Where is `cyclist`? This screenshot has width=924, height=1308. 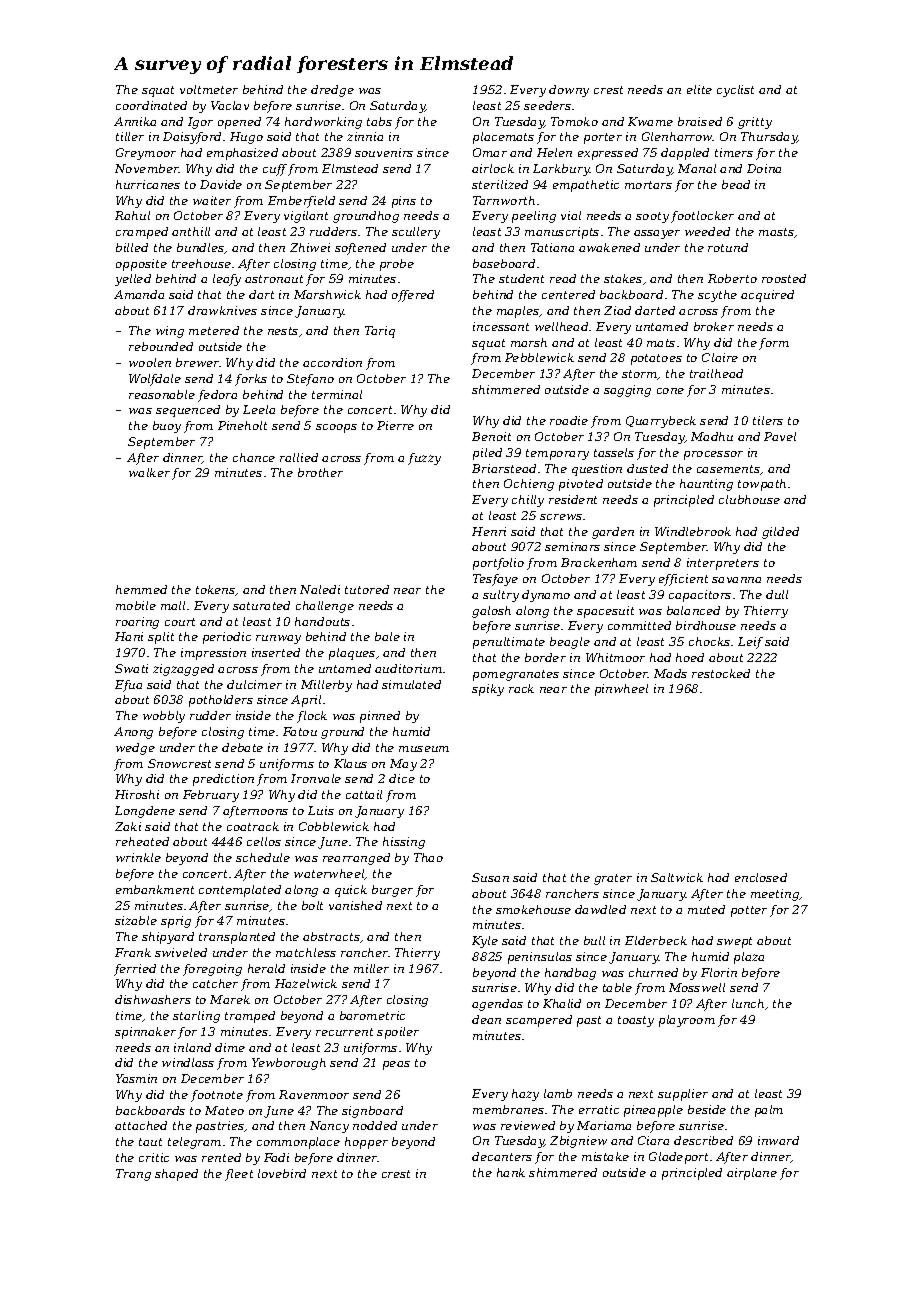 cyclist is located at coordinates (735, 91).
